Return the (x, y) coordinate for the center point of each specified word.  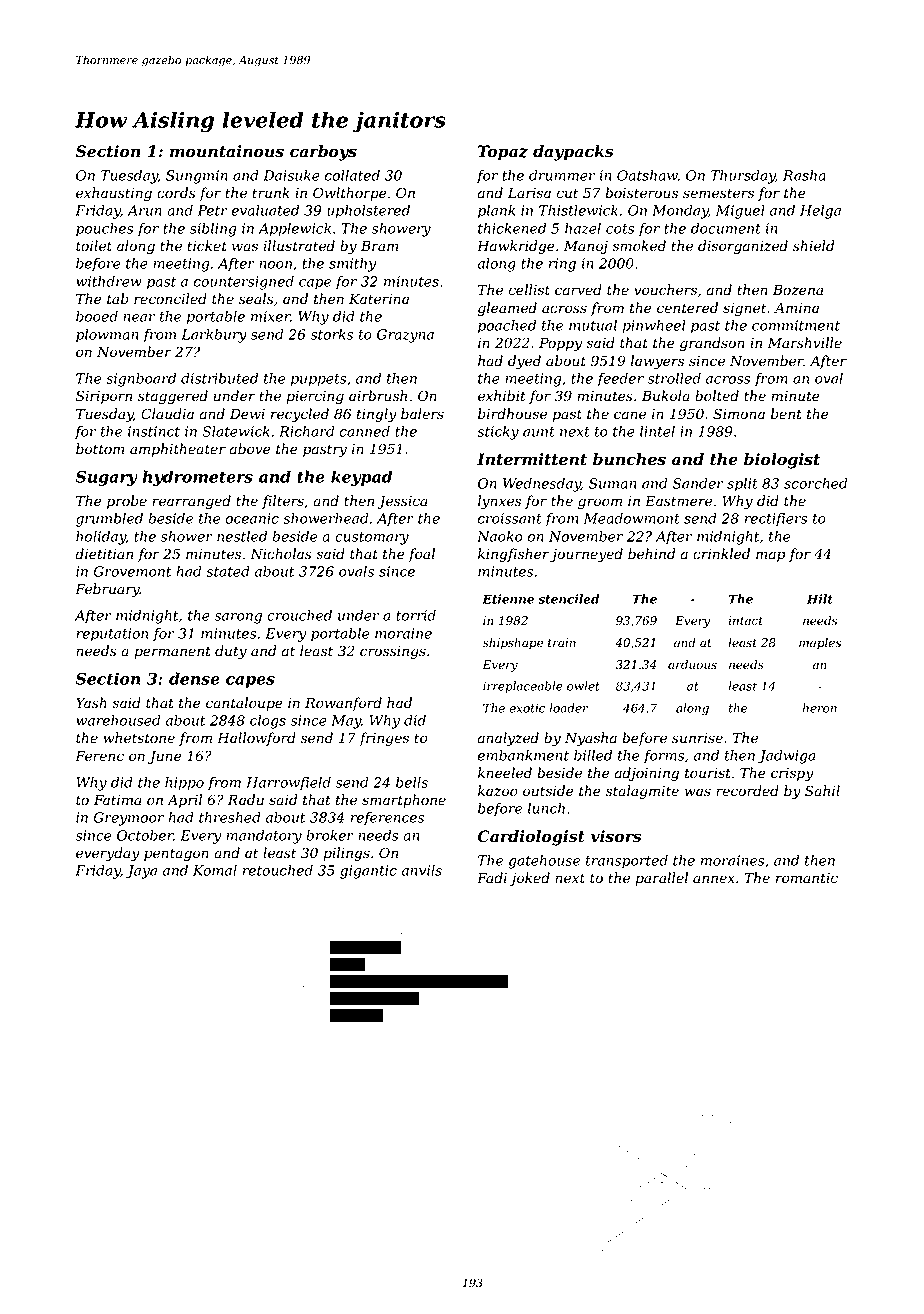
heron (820, 708)
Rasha (804, 175)
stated (228, 571)
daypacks (573, 153)
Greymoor (129, 819)
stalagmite (642, 792)
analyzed (508, 739)
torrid (416, 615)
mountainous (227, 151)
